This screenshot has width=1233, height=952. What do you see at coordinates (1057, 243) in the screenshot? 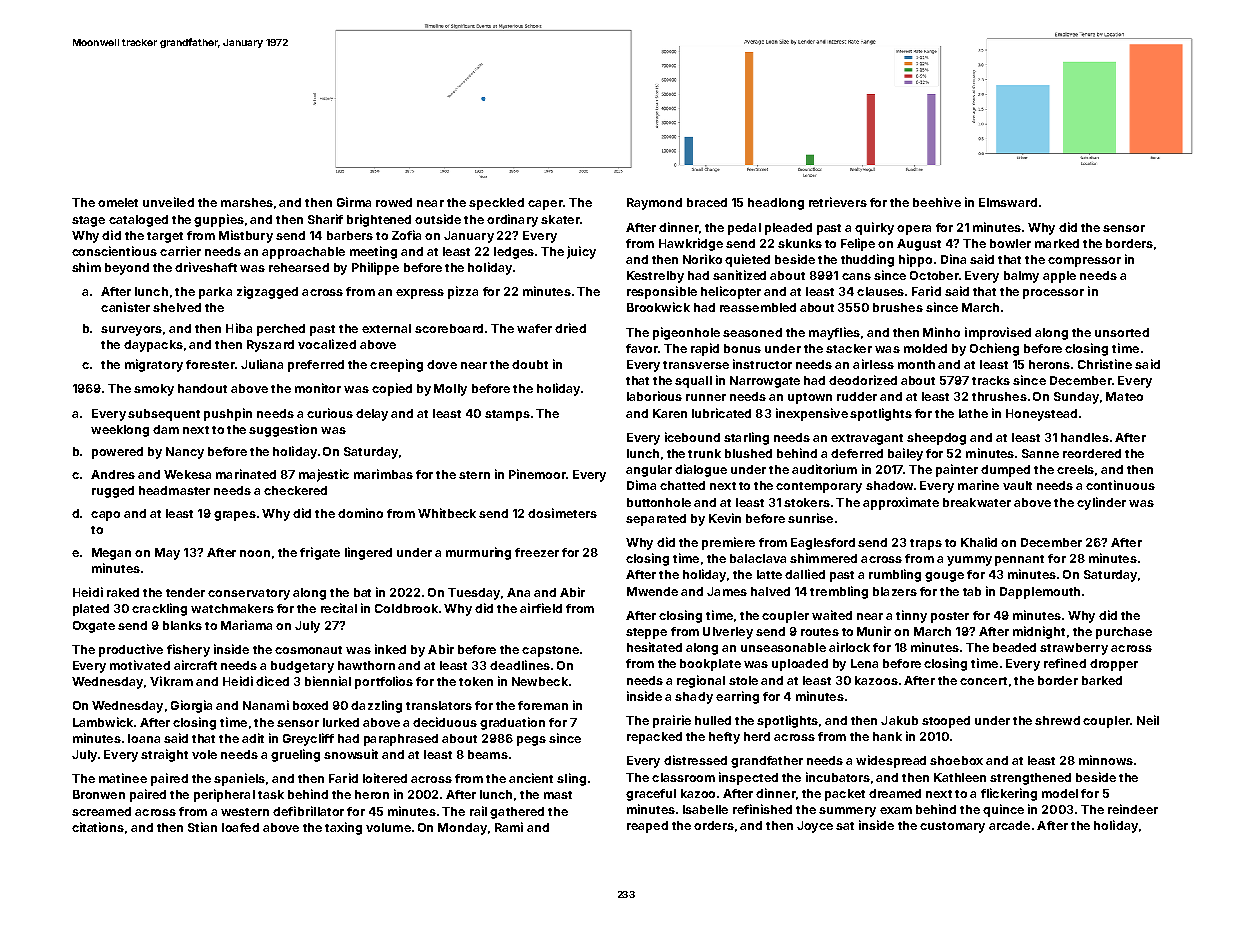
I see `marked` at bounding box center [1057, 243].
